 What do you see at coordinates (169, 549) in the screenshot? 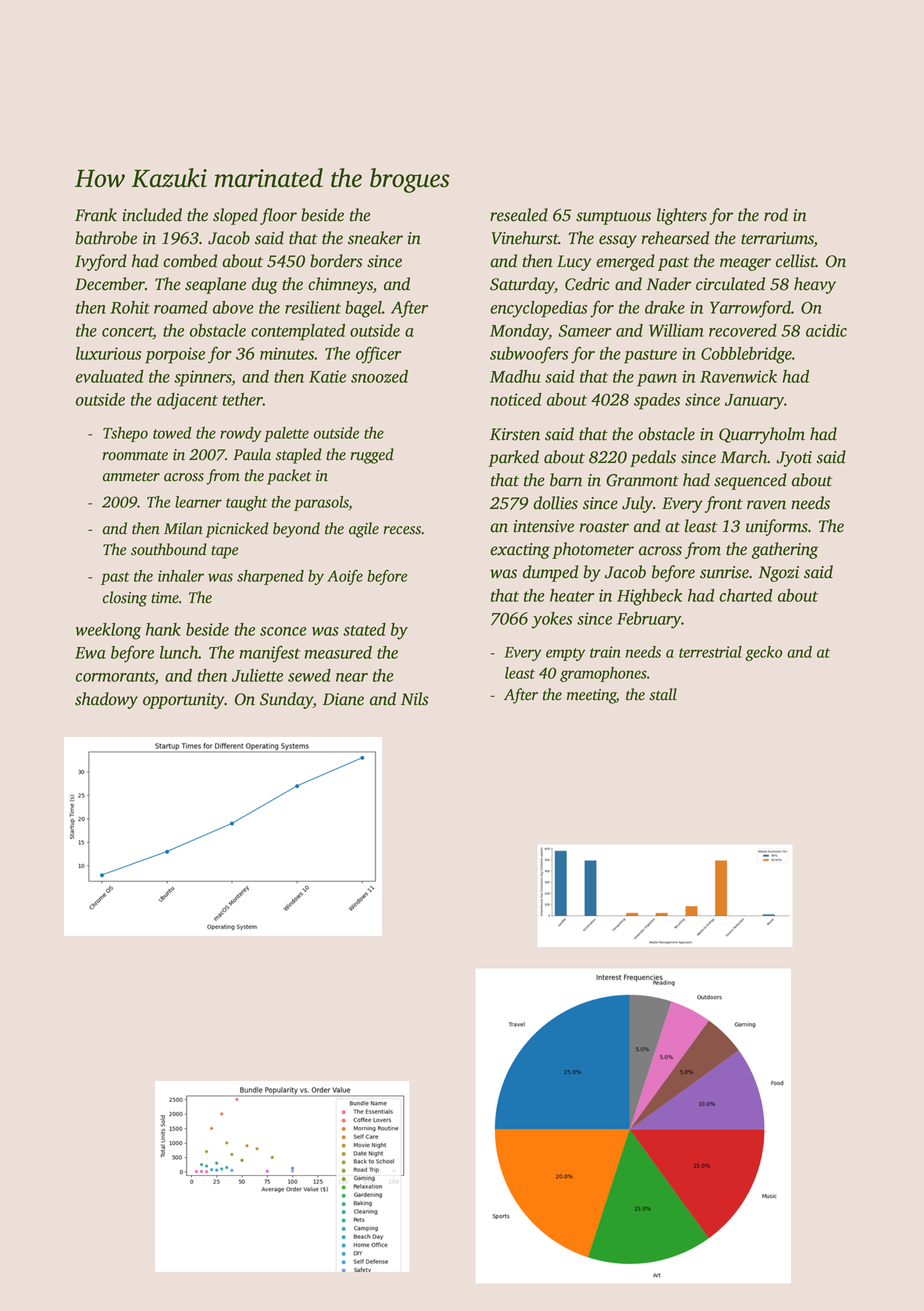
I see `southbound` at bounding box center [169, 549].
